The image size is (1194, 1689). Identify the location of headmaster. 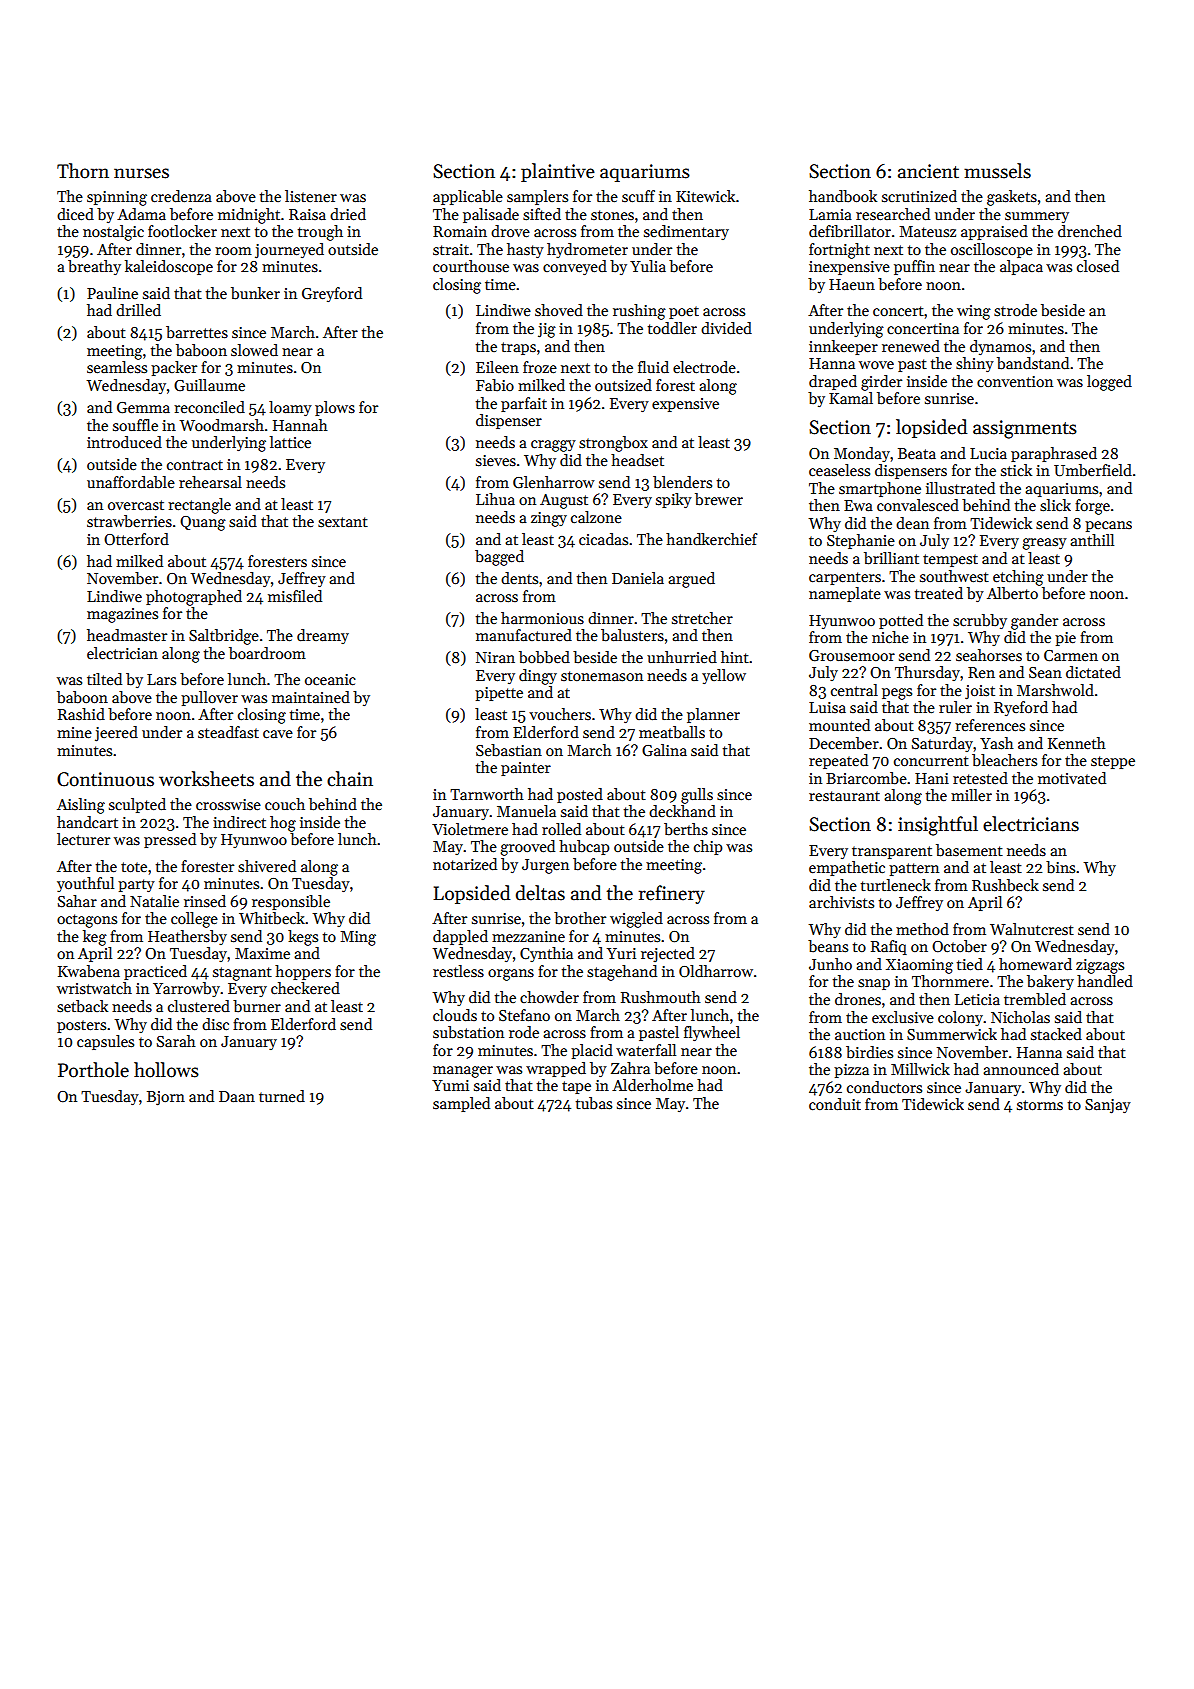
(127, 635).
